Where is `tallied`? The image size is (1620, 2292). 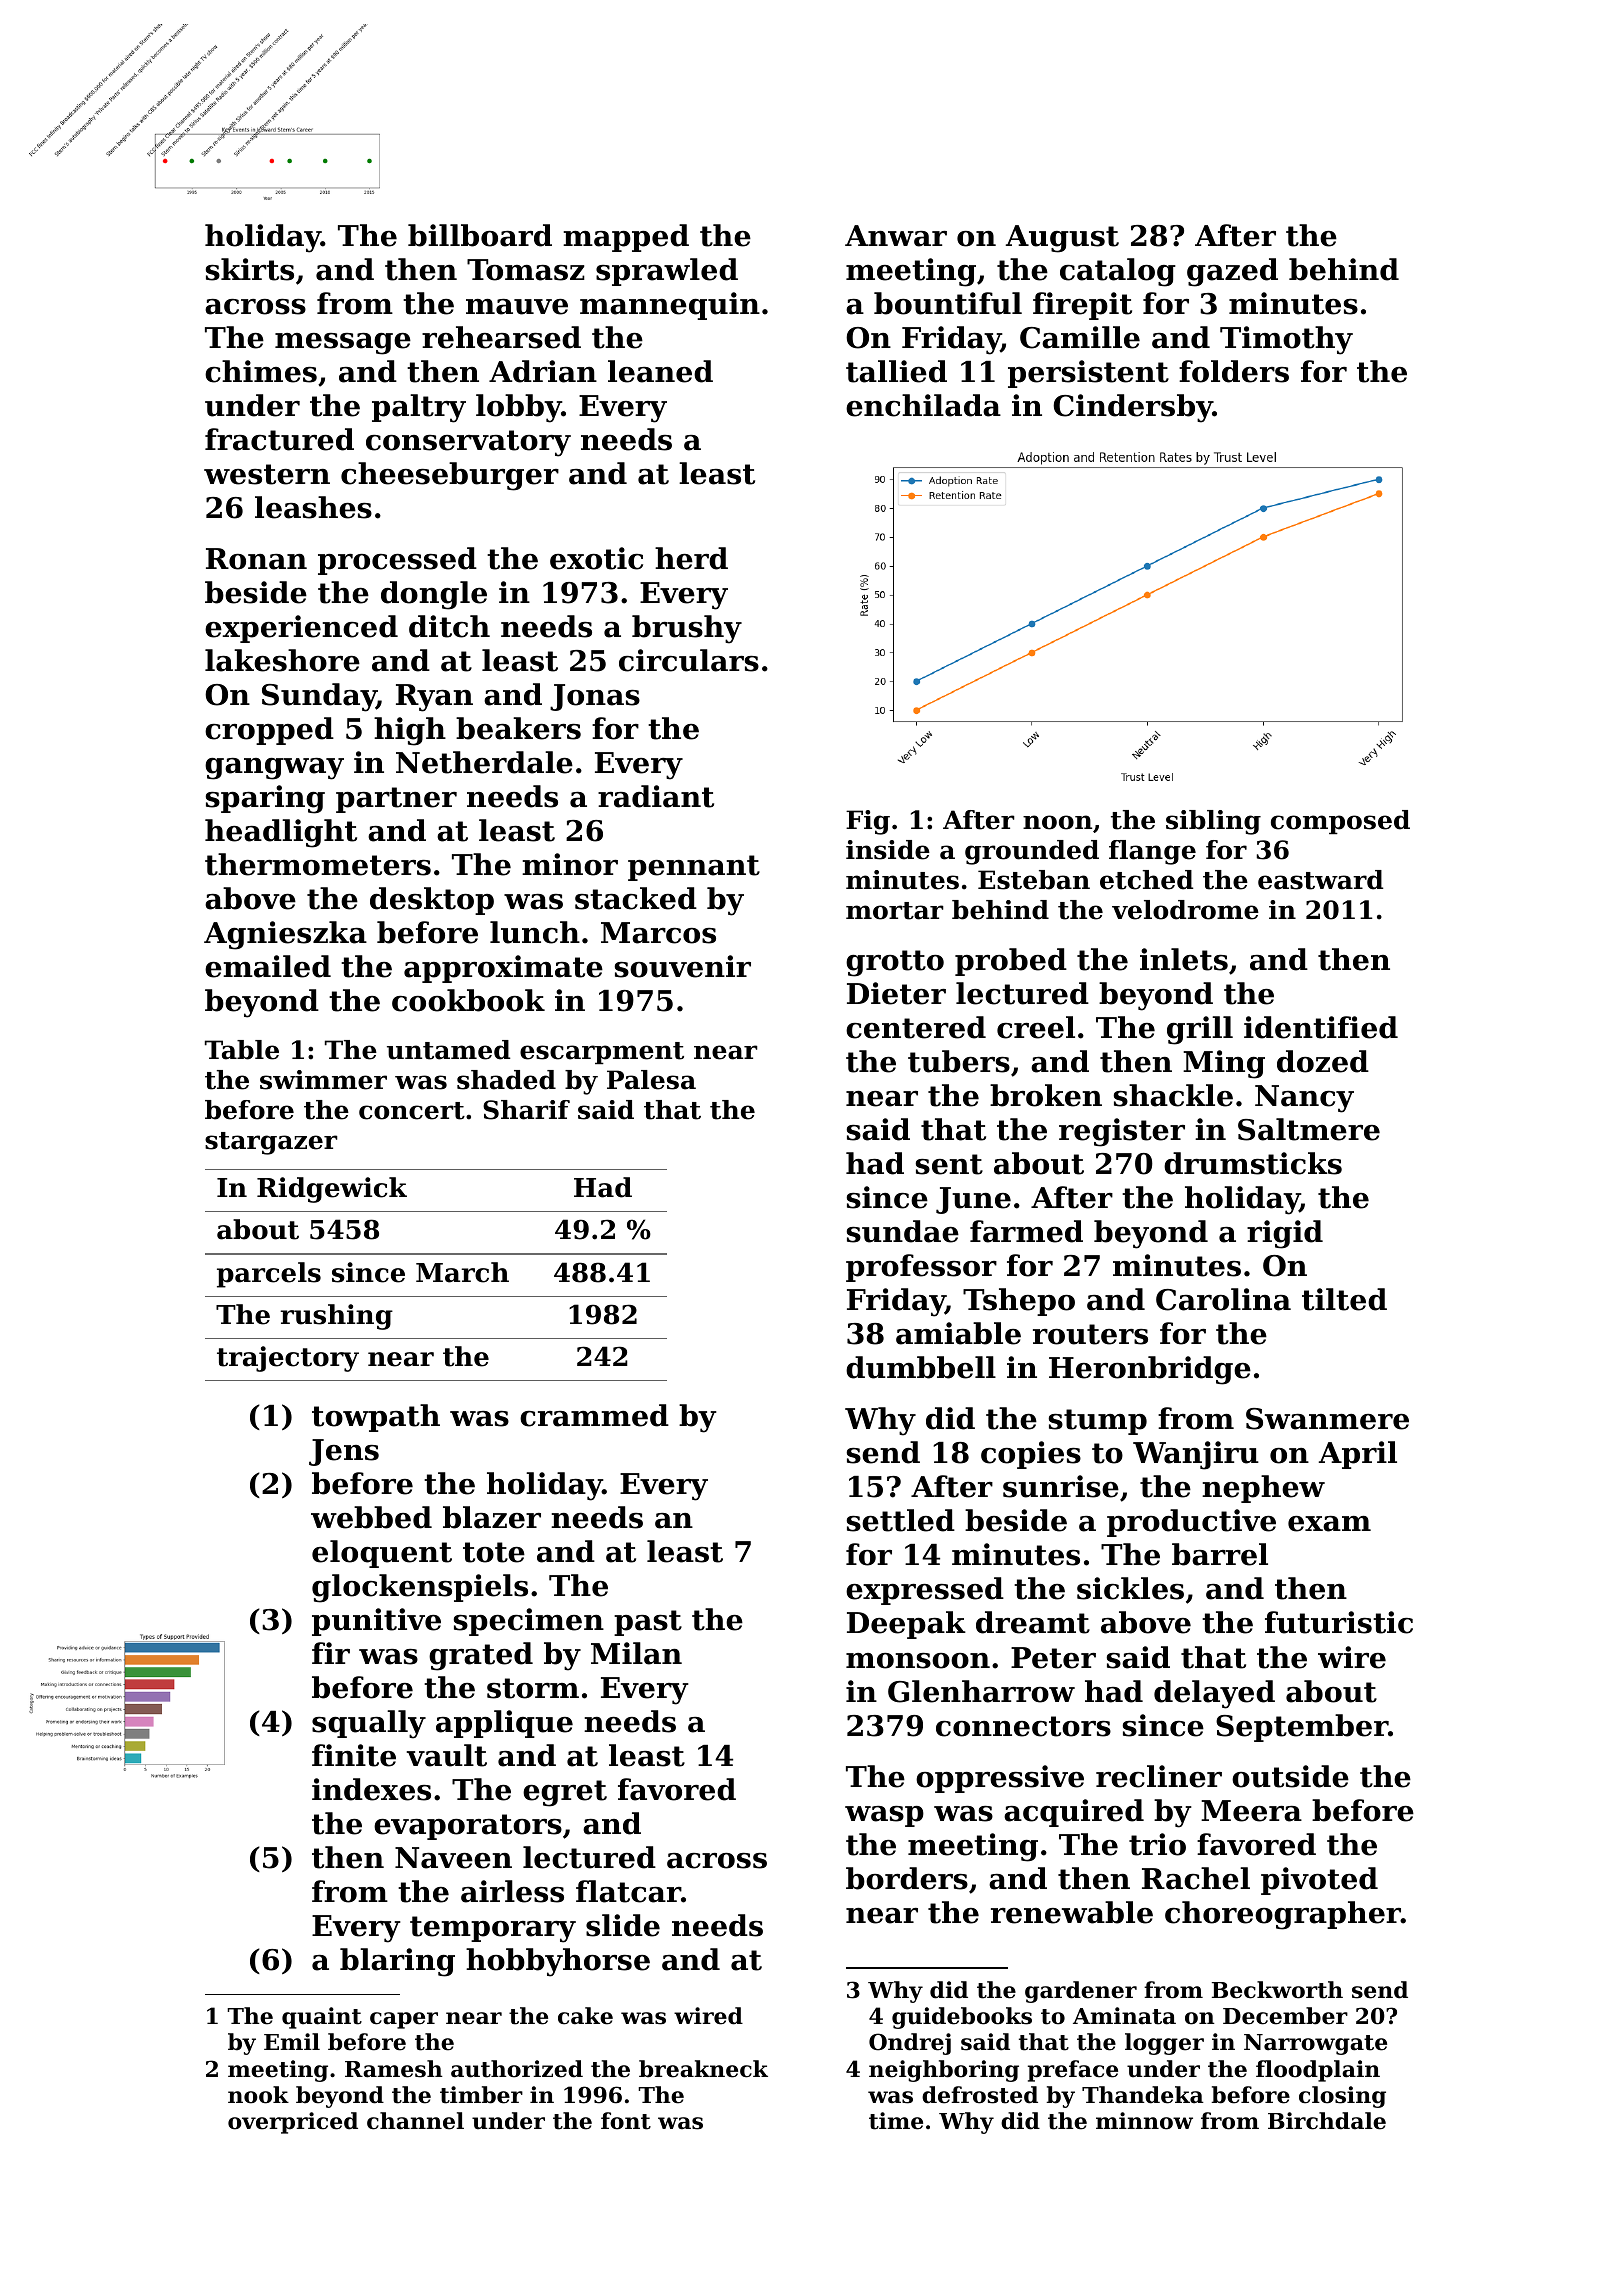
tallied is located at coordinates (896, 371).
